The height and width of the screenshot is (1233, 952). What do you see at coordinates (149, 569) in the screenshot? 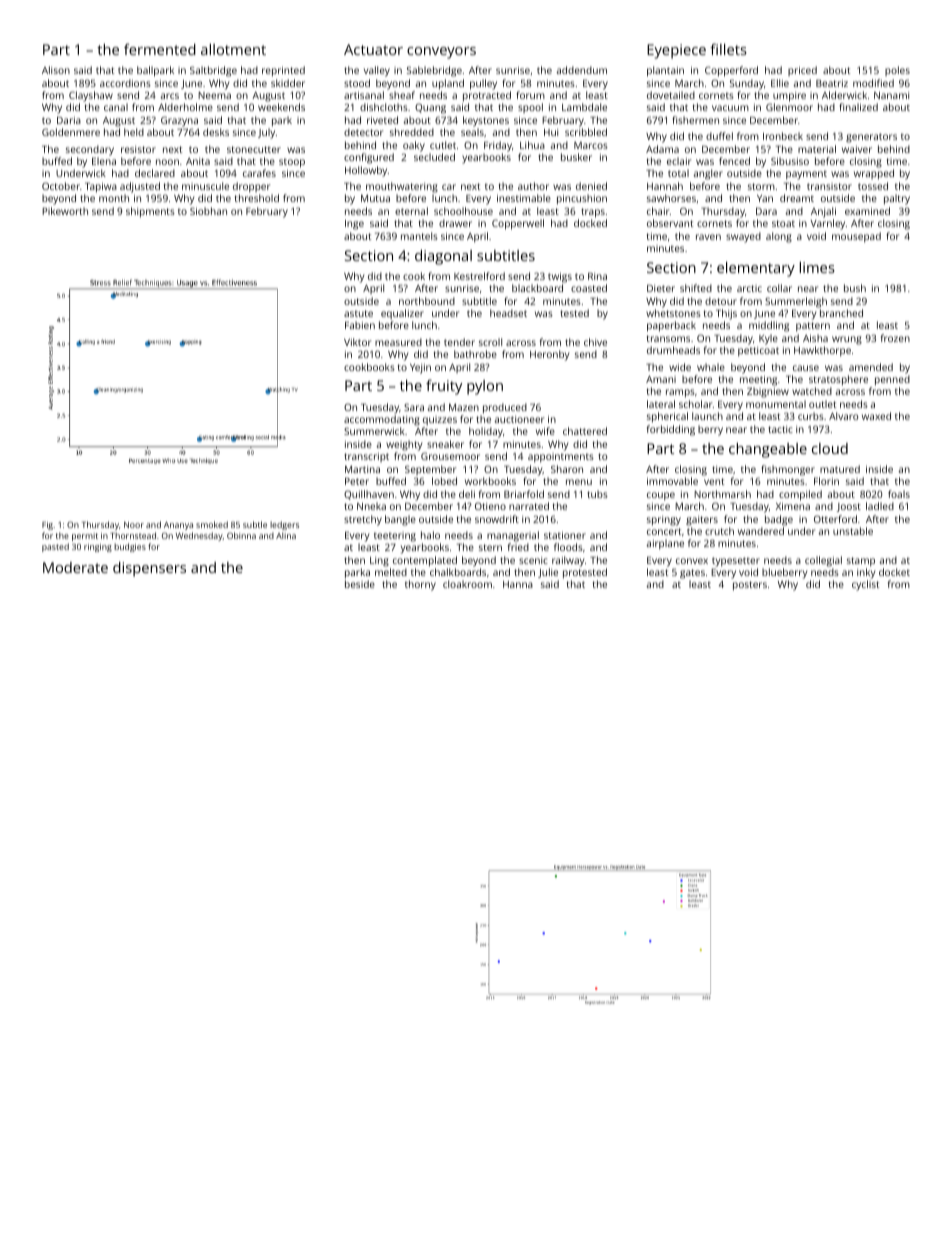
I see `dispensers` at bounding box center [149, 569].
